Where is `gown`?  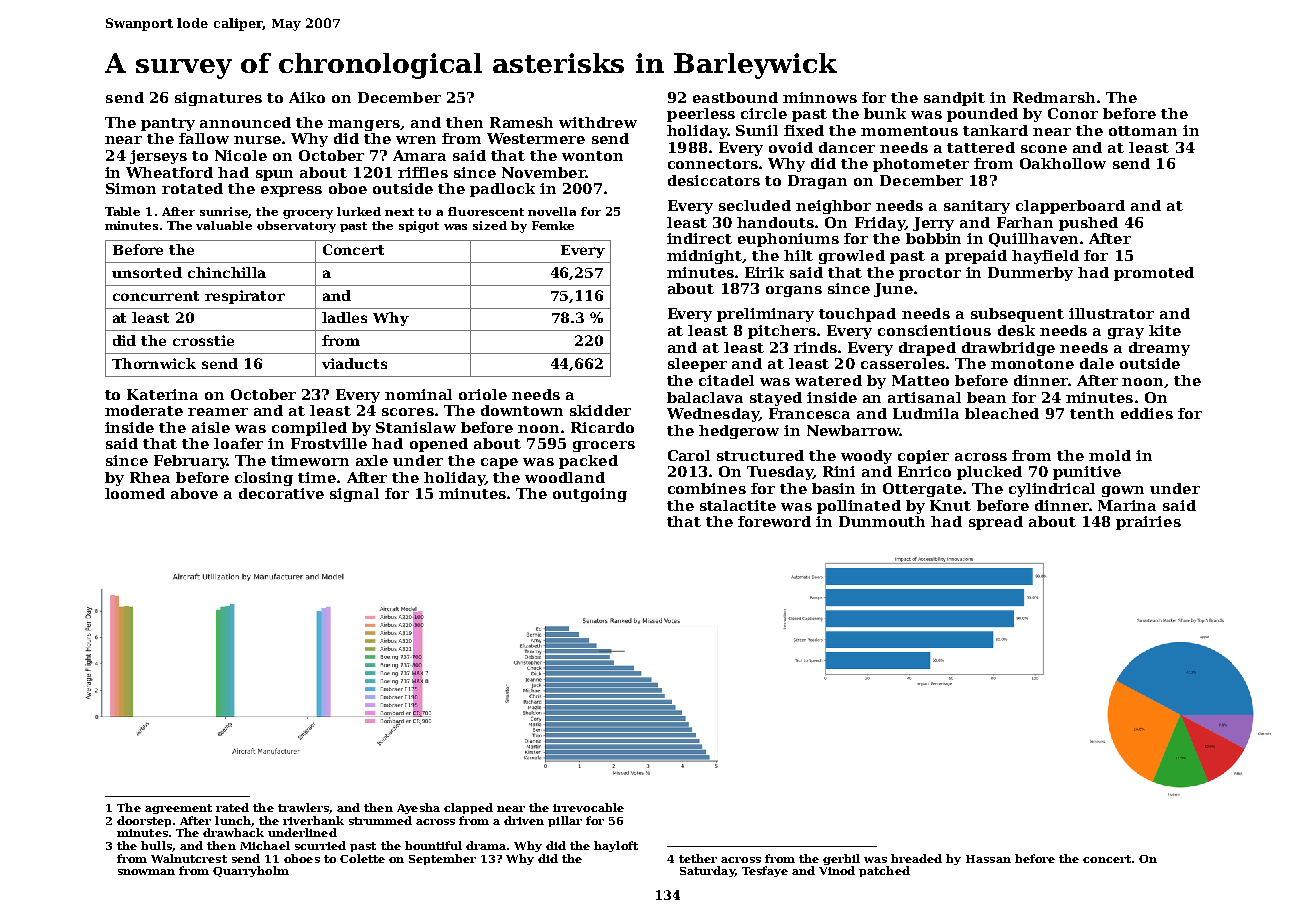 gown is located at coordinates (1123, 491).
